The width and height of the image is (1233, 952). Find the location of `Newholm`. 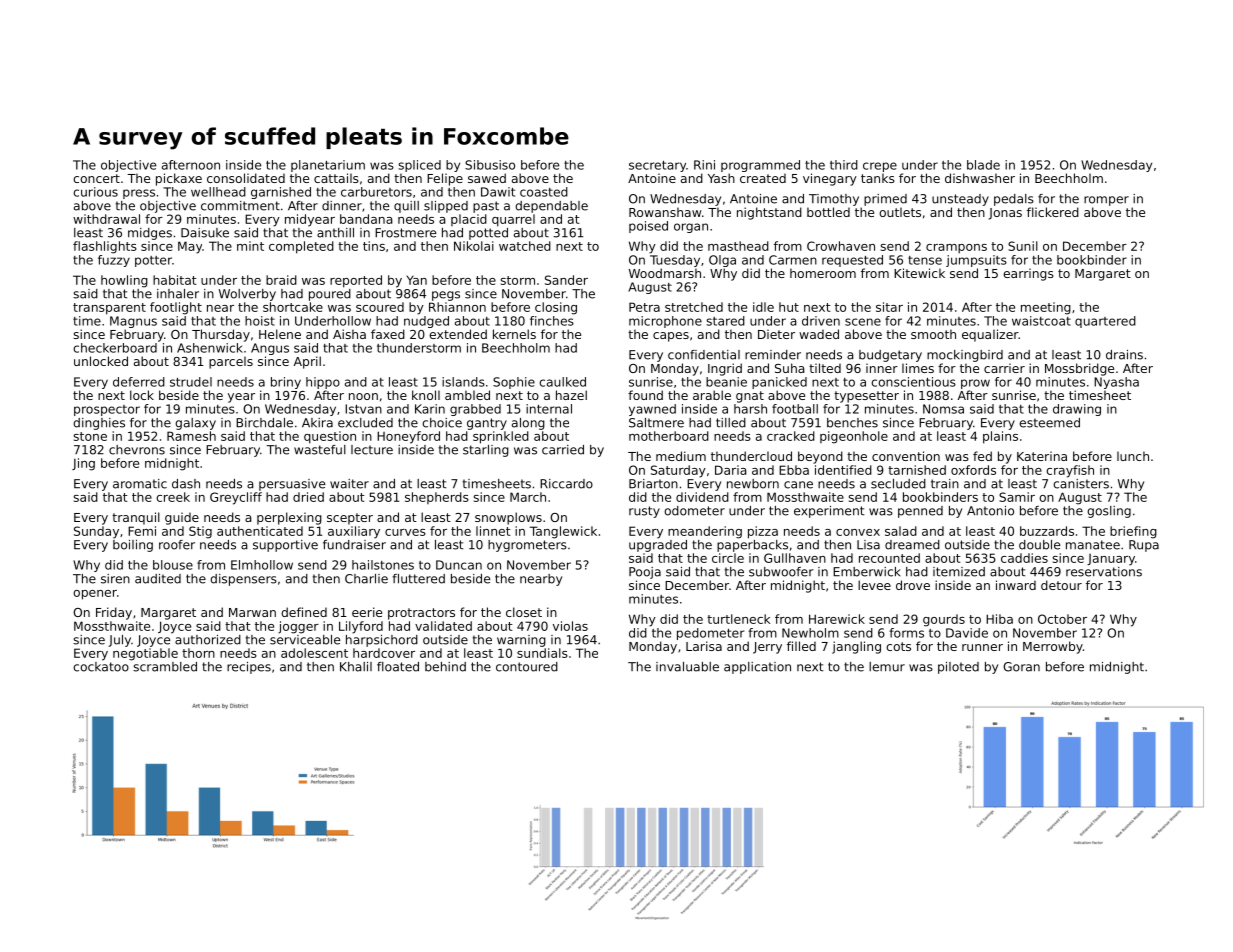

Newholm is located at coordinates (810, 633).
